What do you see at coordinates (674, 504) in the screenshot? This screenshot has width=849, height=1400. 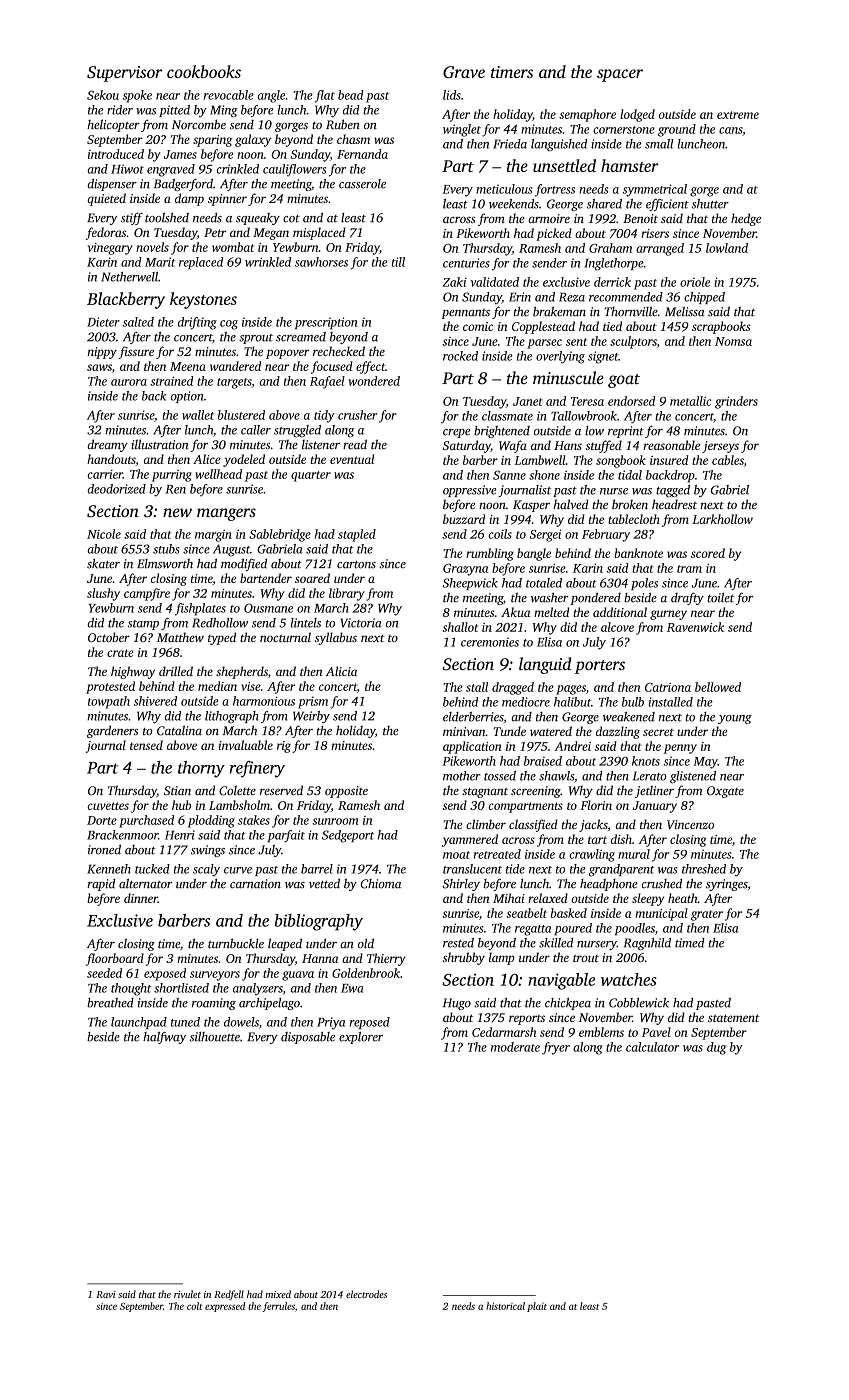 I see `headrest` at bounding box center [674, 504].
